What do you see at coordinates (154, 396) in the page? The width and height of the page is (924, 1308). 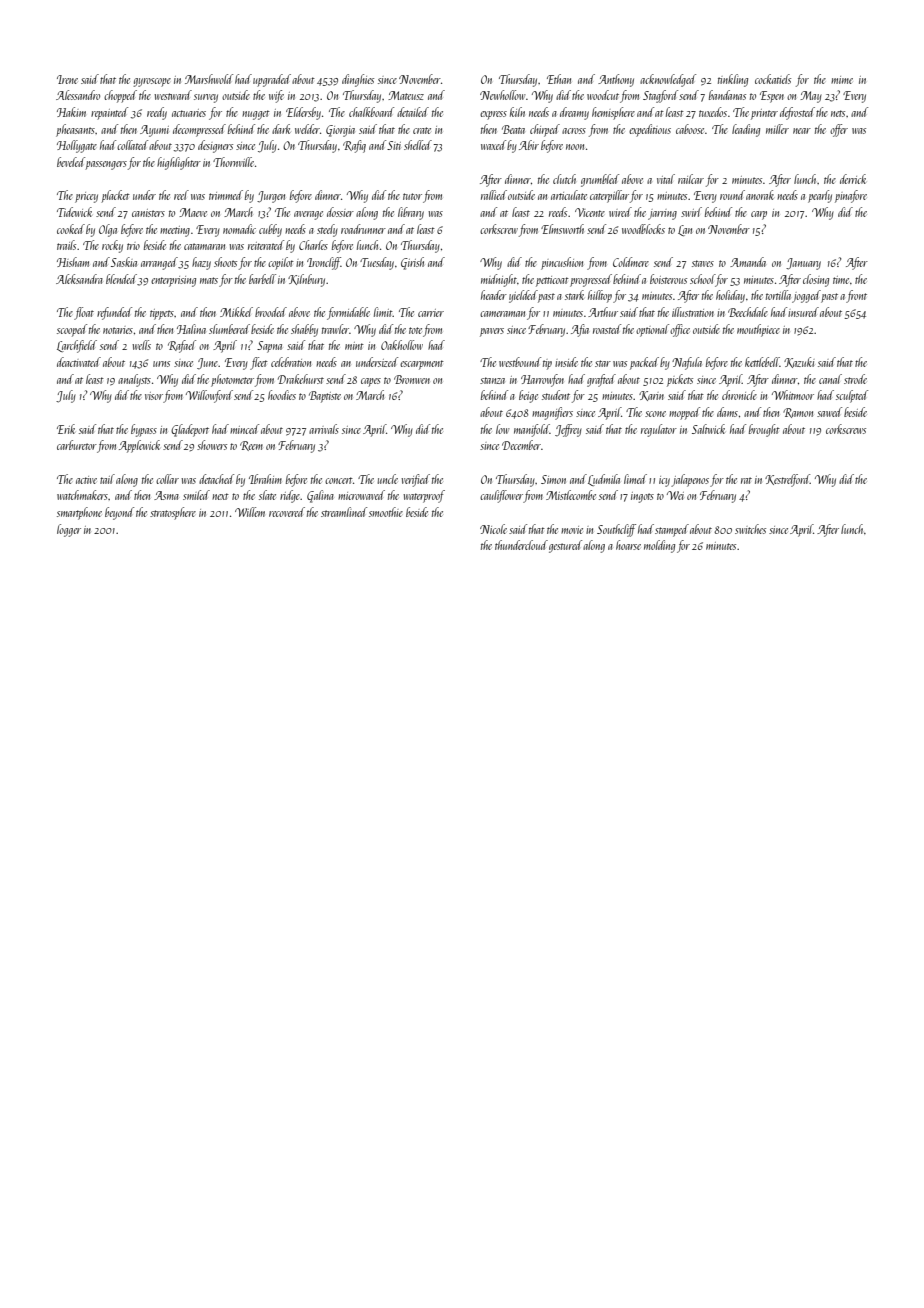 I see `visor` at bounding box center [154, 396].
